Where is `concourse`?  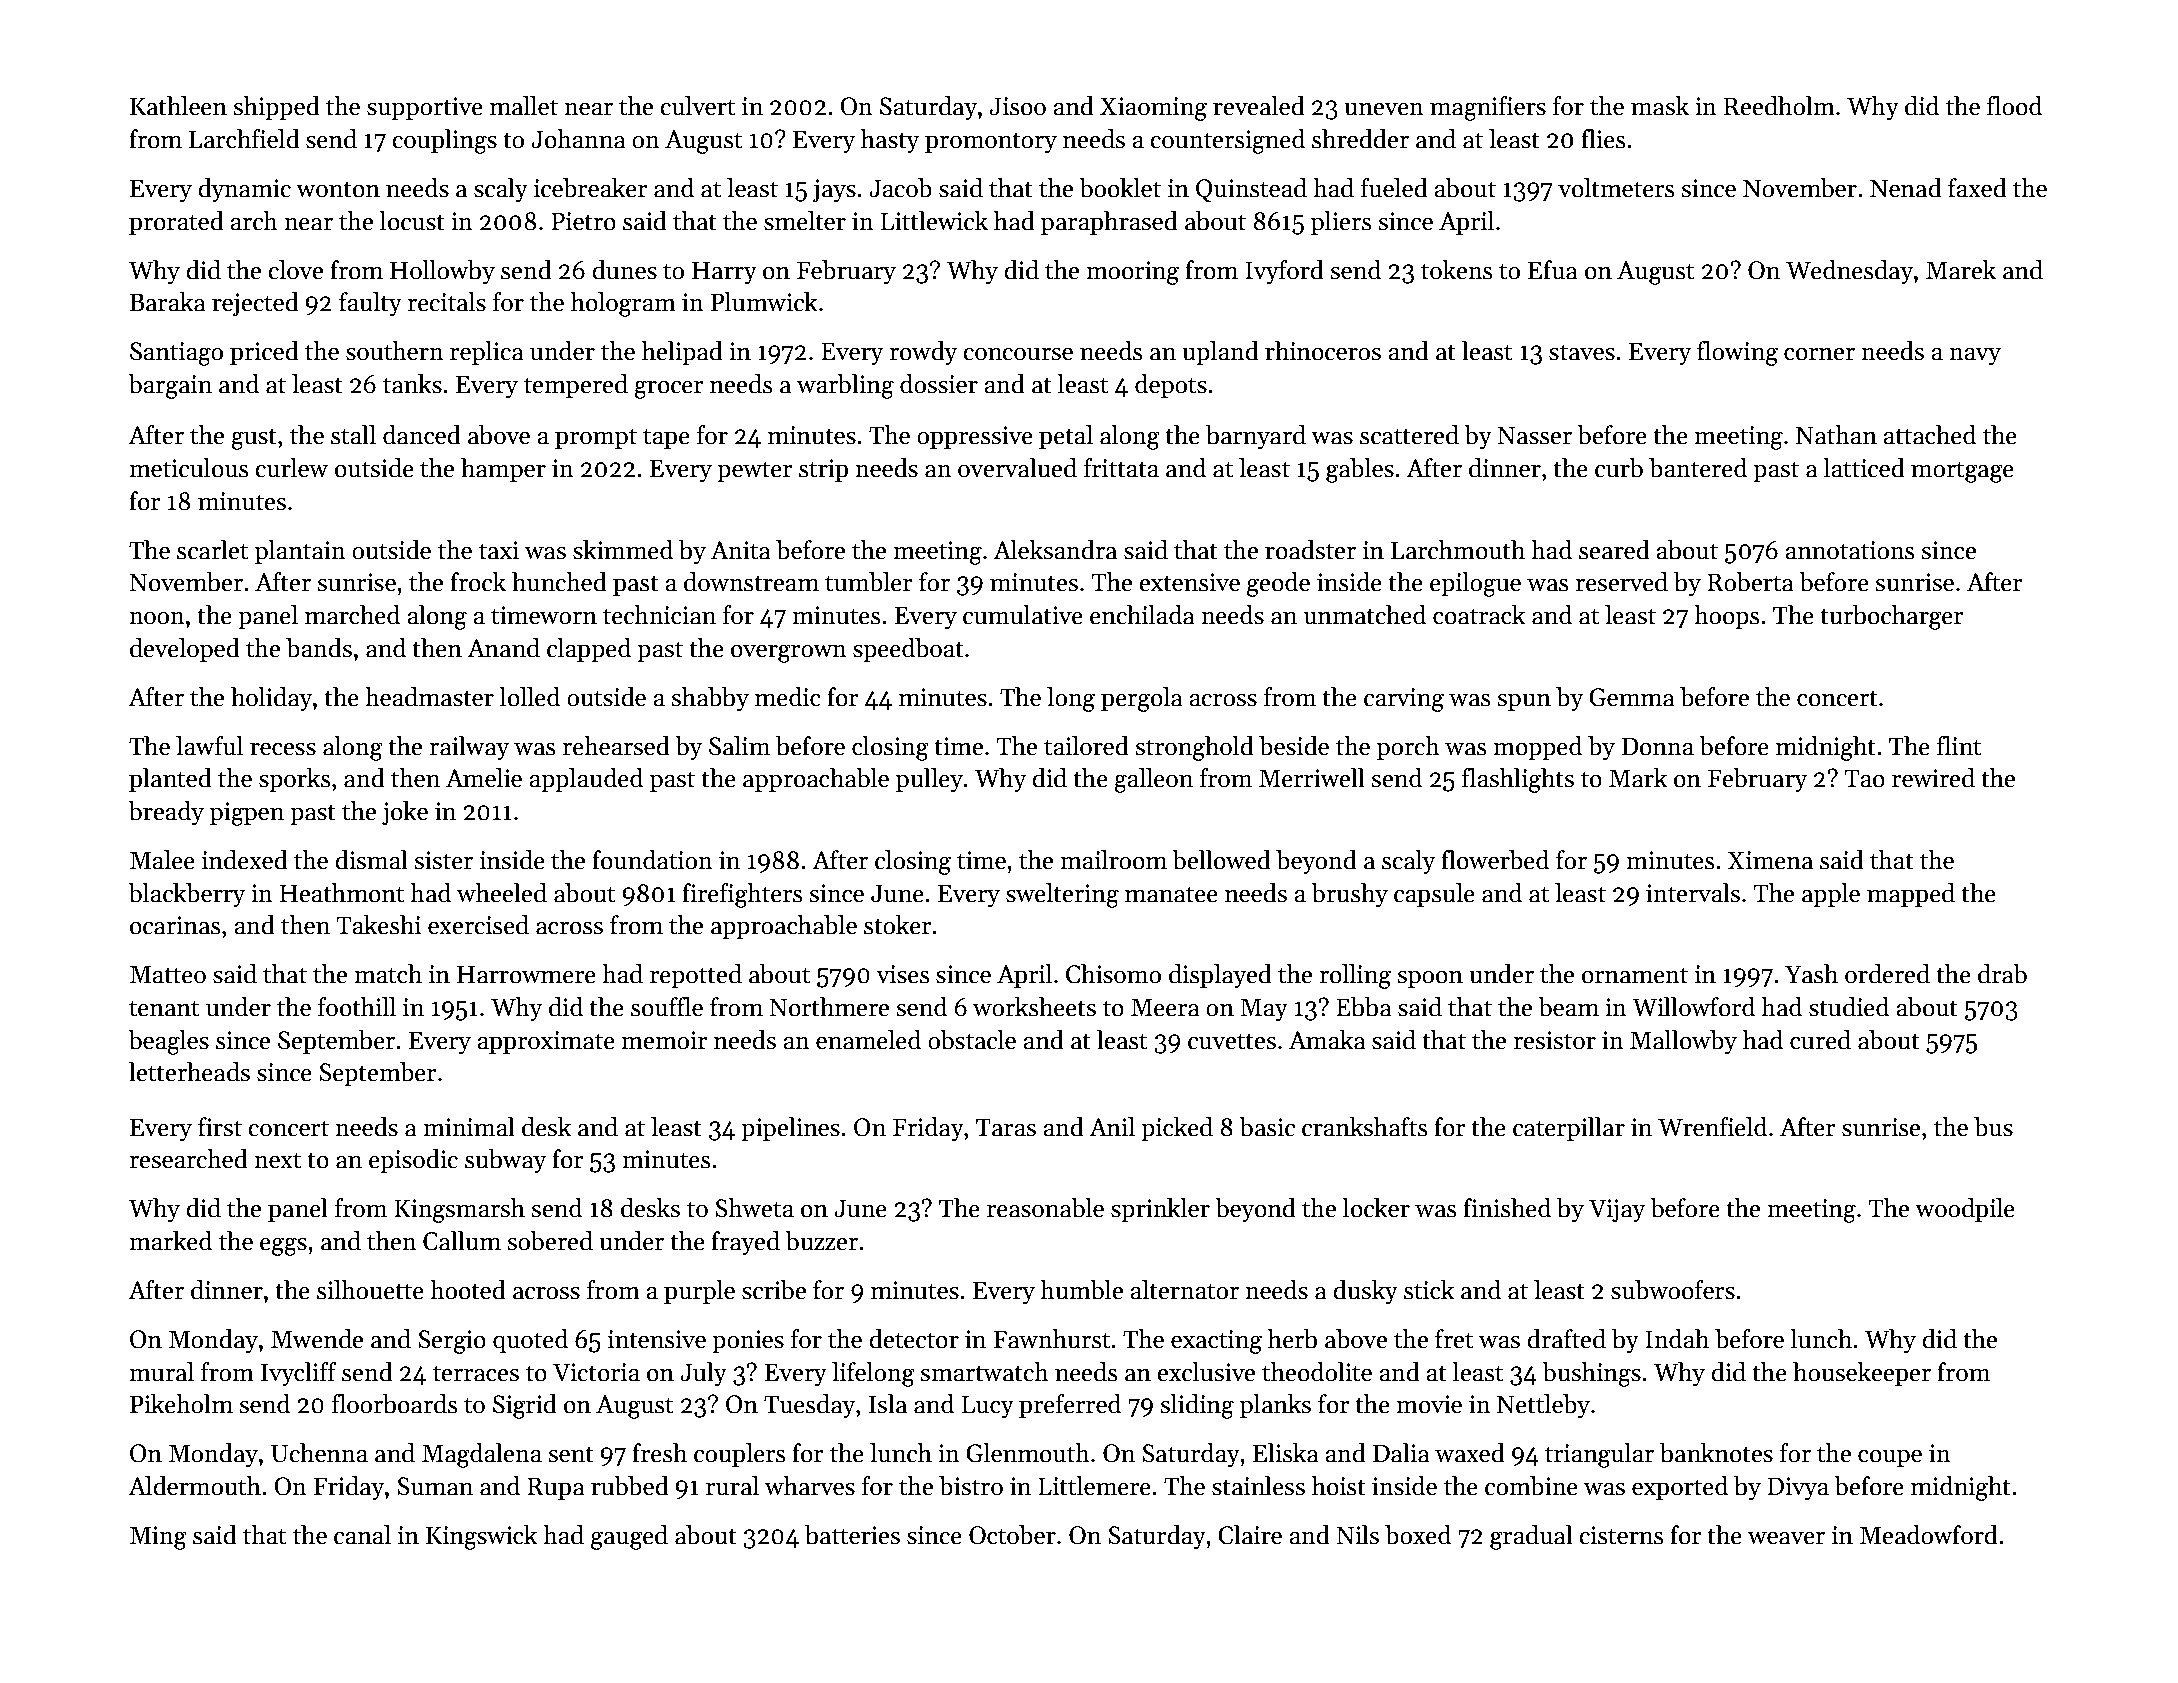 concourse is located at coordinates (1018, 354).
